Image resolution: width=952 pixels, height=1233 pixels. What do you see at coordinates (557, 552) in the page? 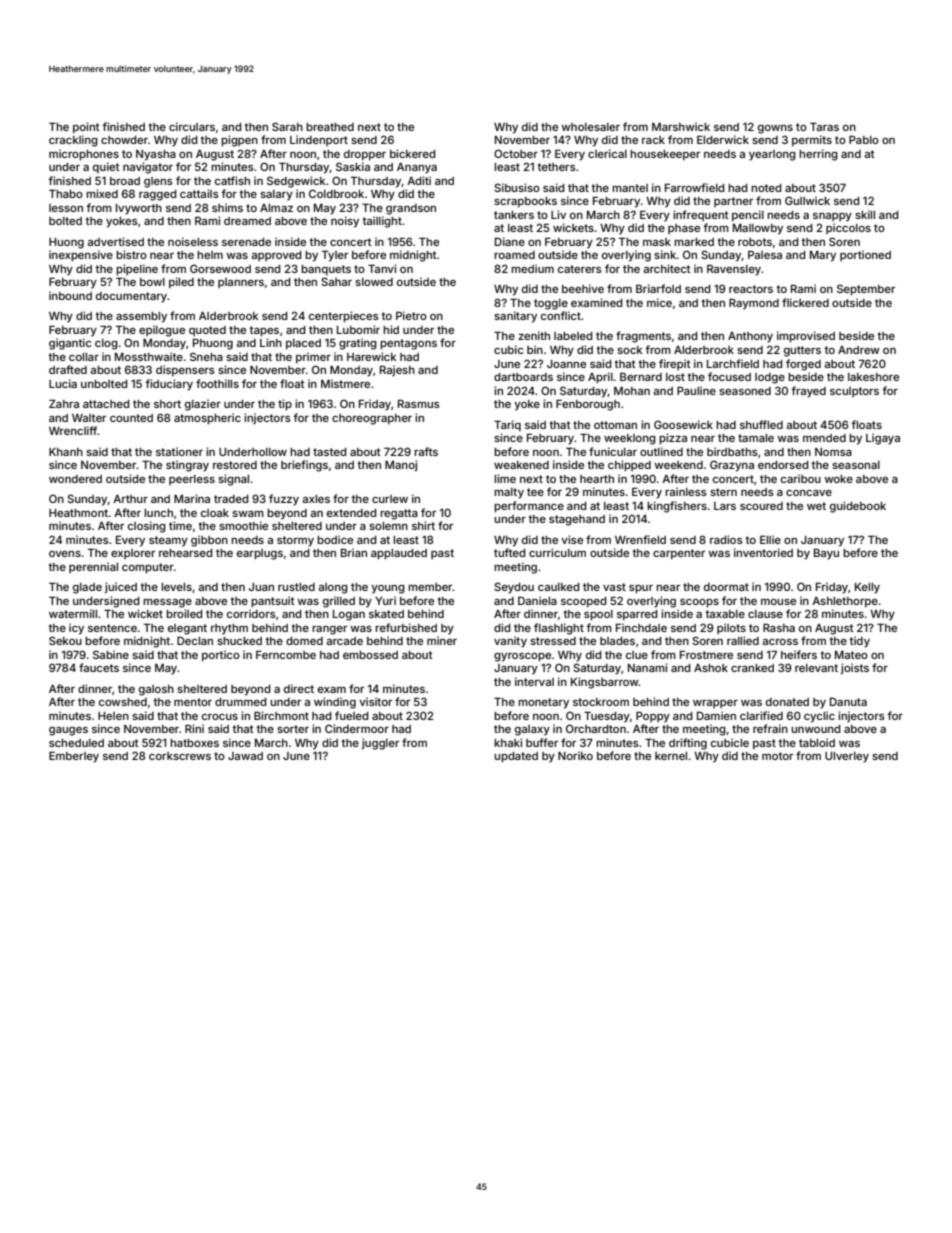
I see `curriculum` at bounding box center [557, 552].
